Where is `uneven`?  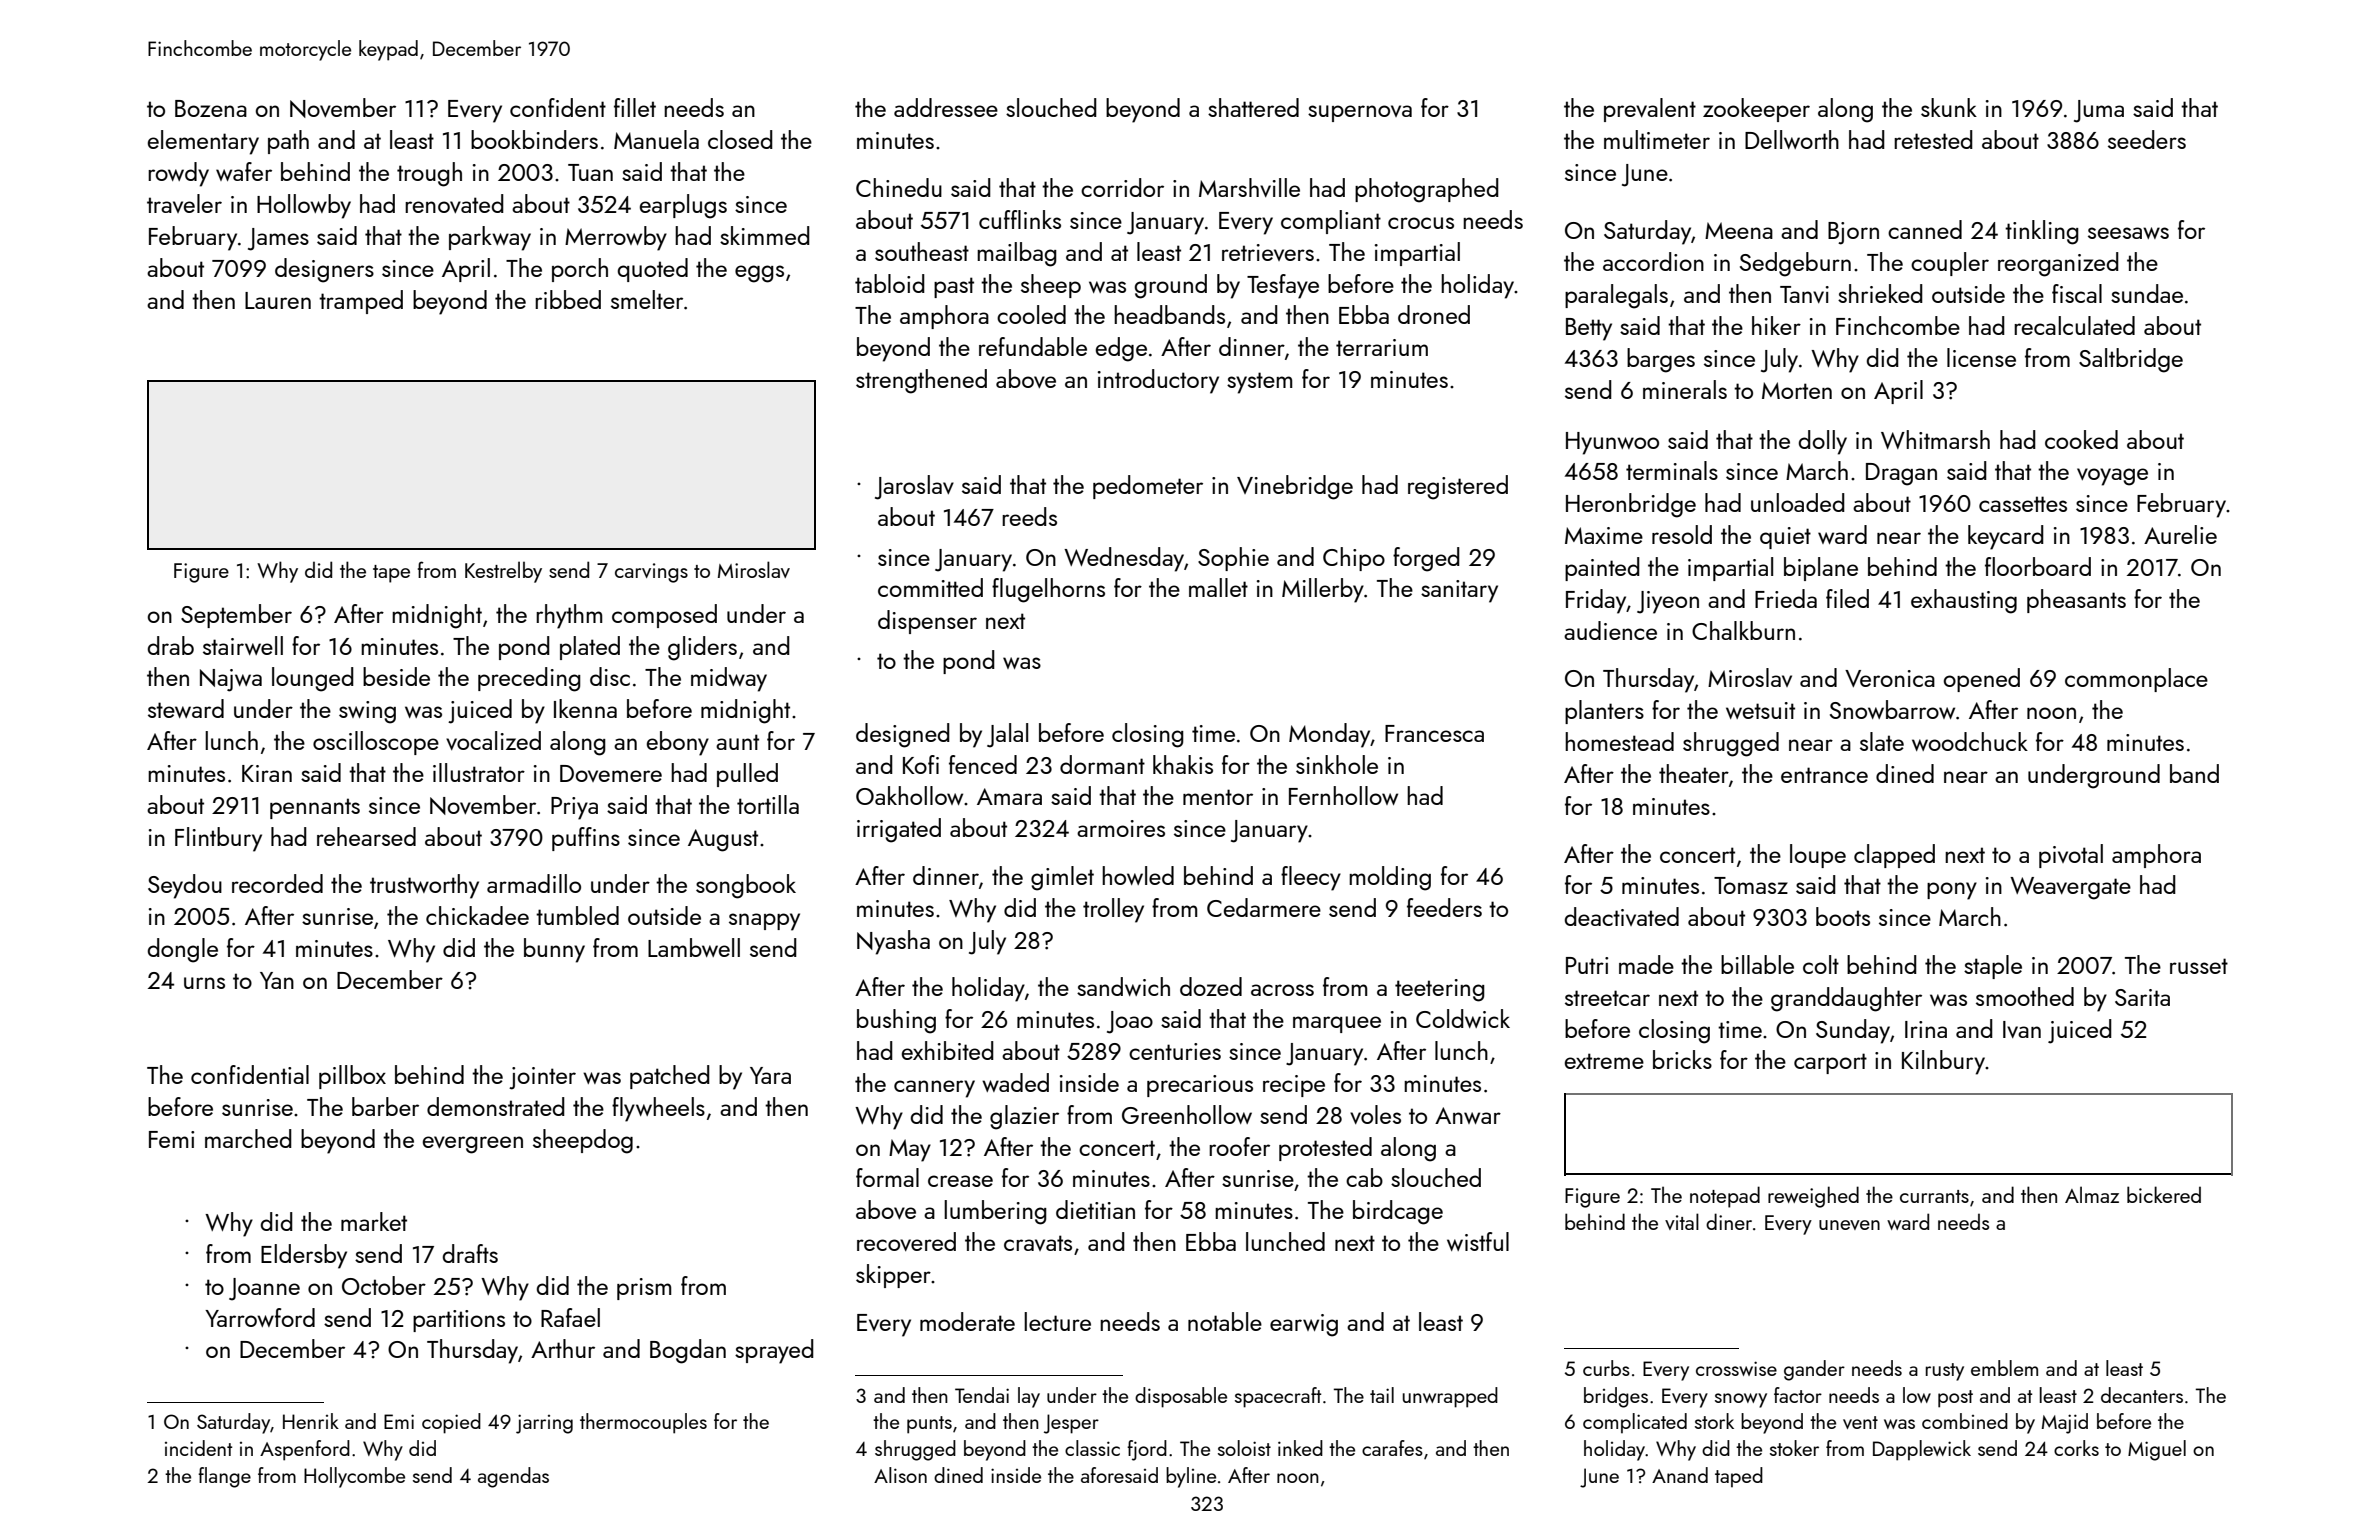 uneven is located at coordinates (1849, 1225).
